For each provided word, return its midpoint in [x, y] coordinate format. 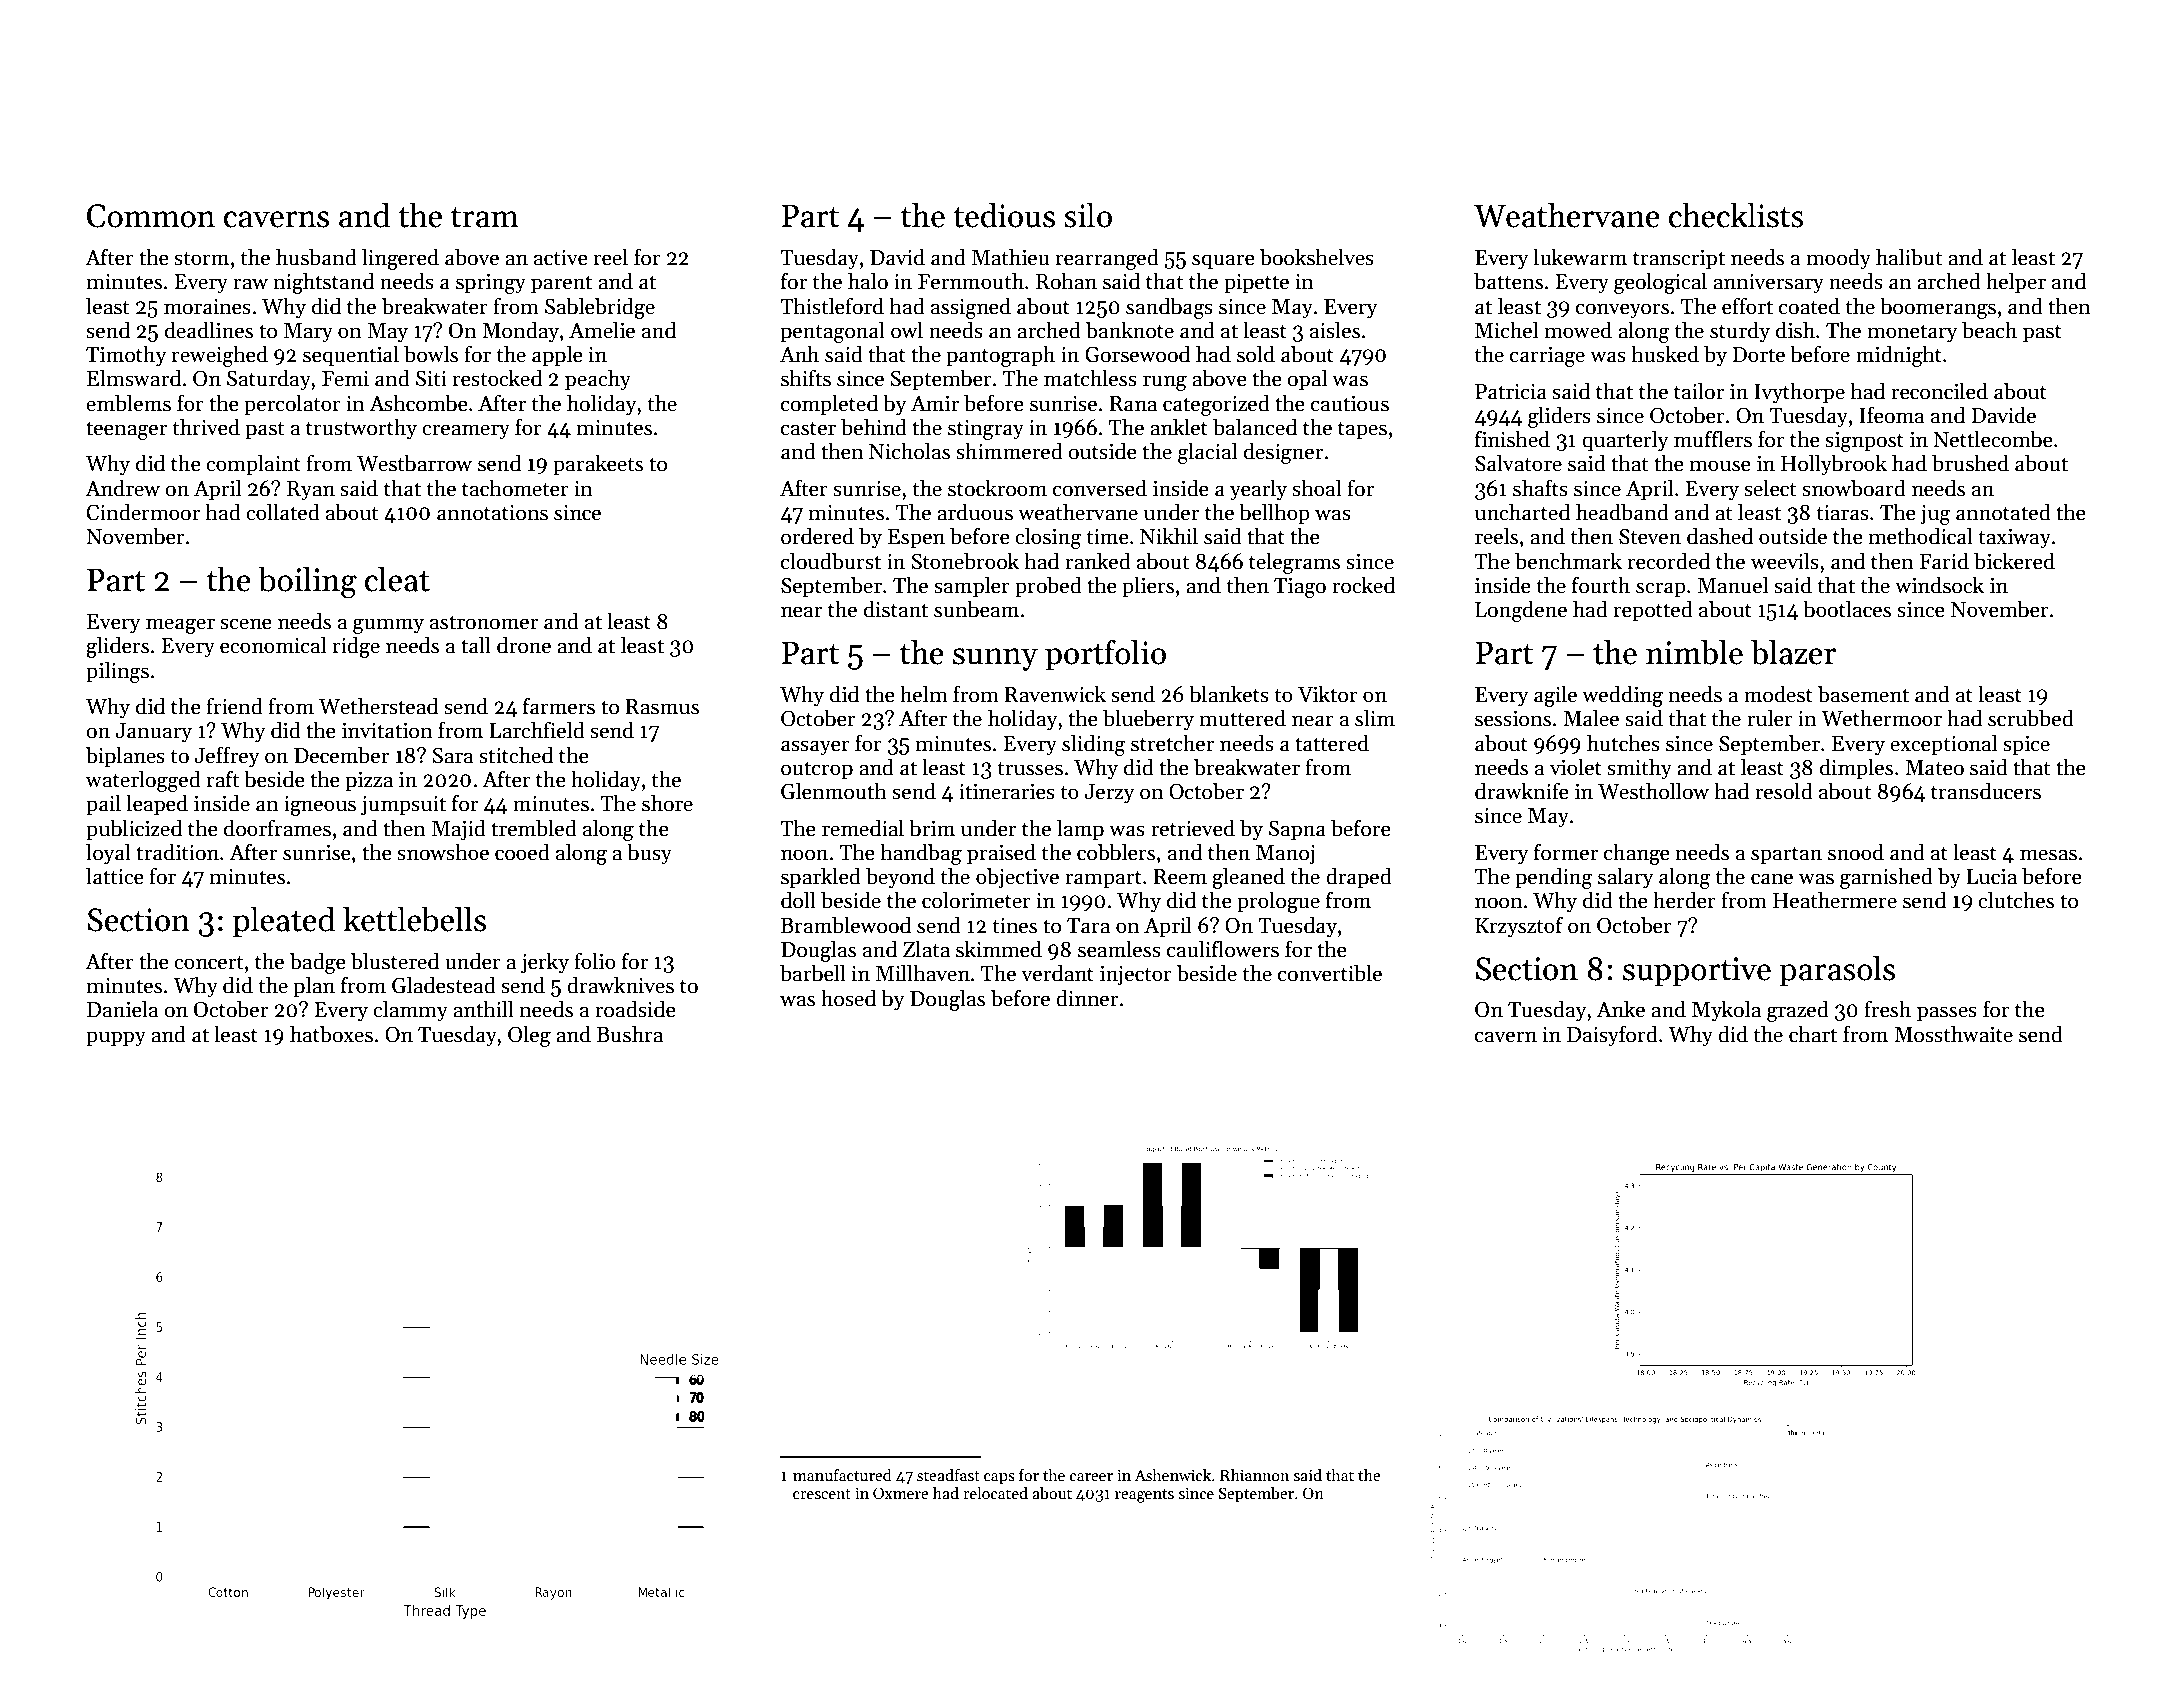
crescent [822, 1494]
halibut [1909, 257]
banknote [1130, 330]
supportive [1697, 972]
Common [151, 216]
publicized [134, 830]
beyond [900, 878]
